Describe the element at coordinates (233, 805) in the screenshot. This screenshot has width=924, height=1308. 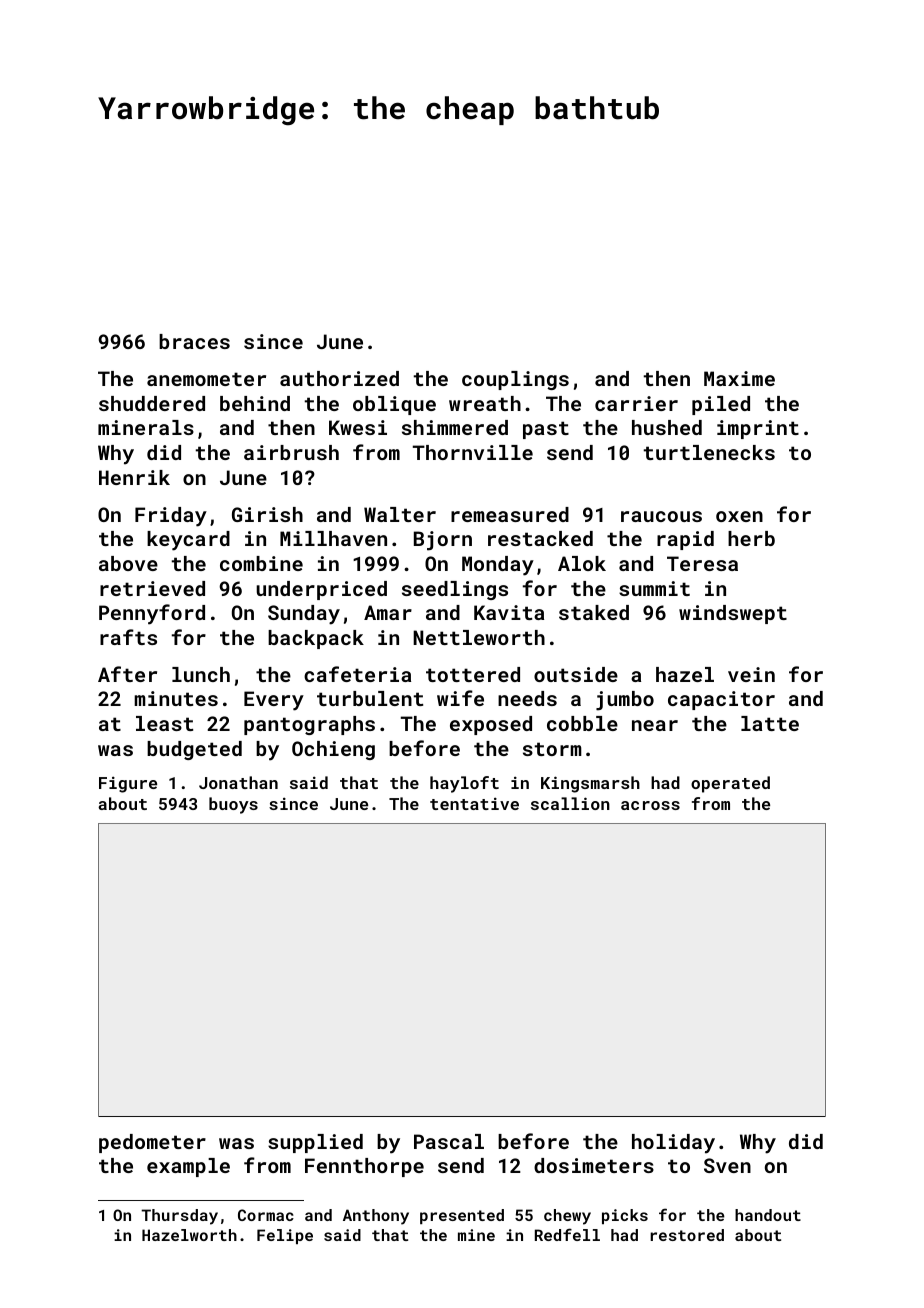
I see `buoys` at that location.
